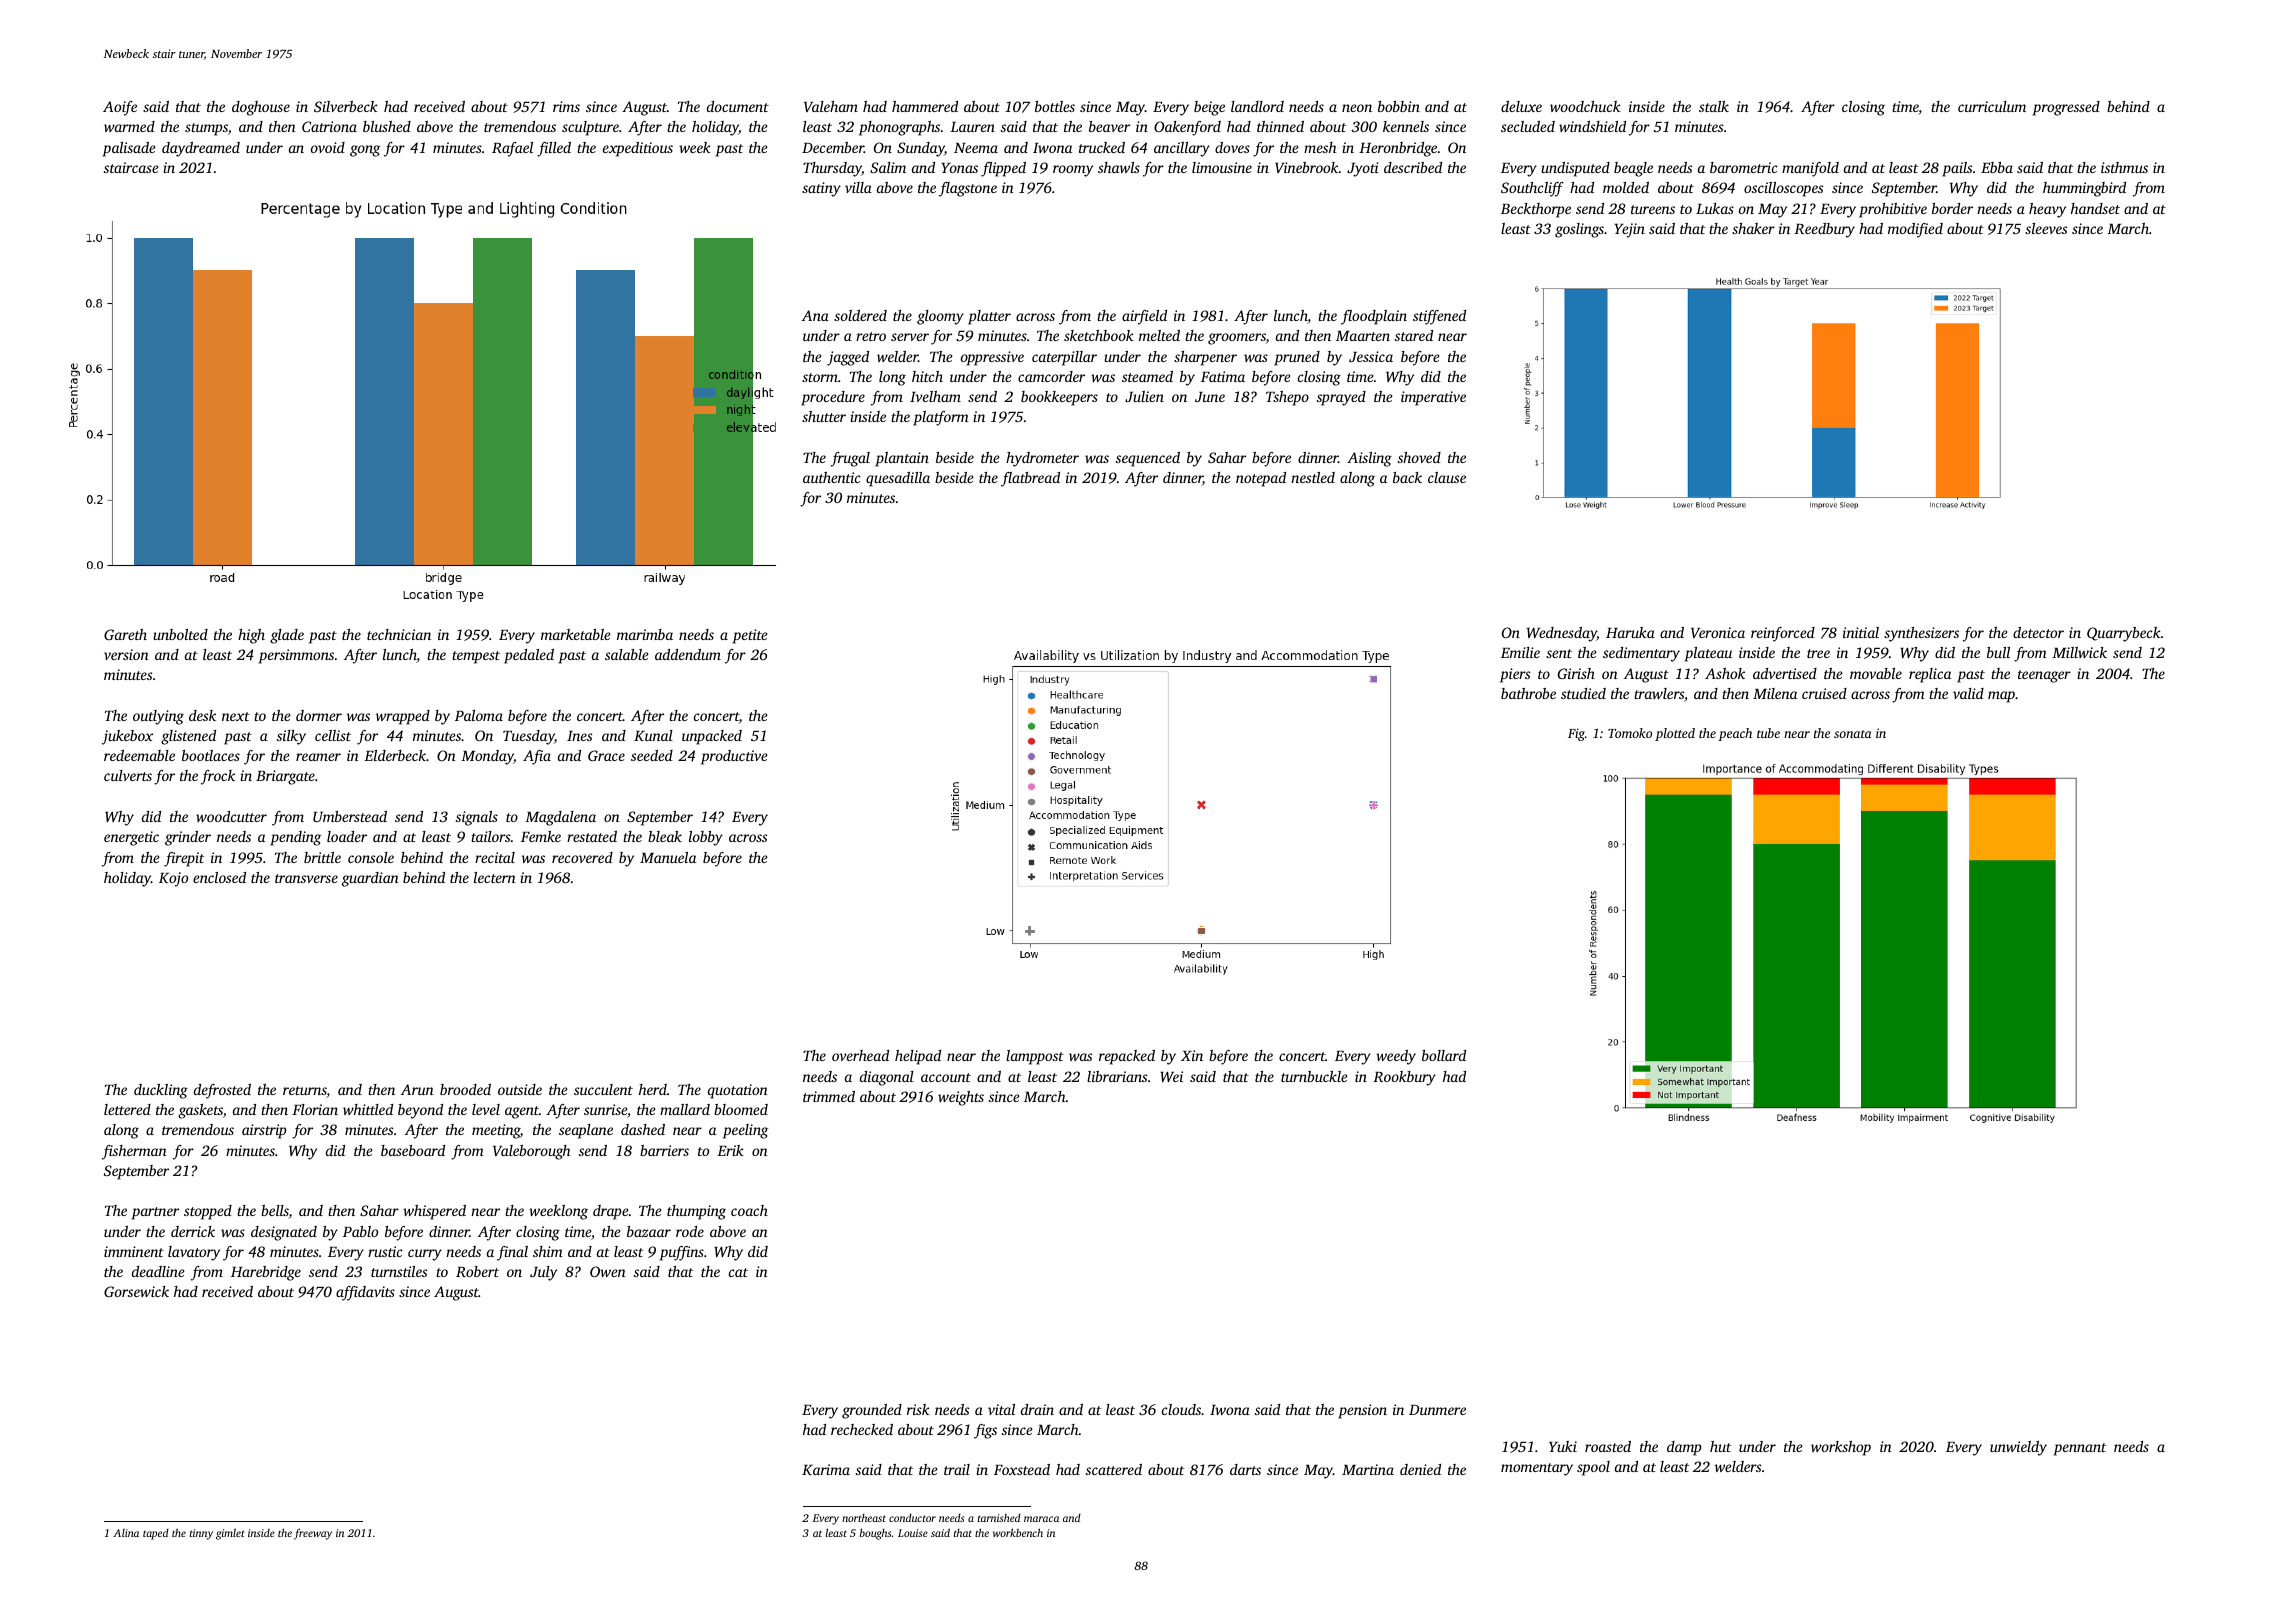  I want to click on sleeves, so click(2046, 228).
